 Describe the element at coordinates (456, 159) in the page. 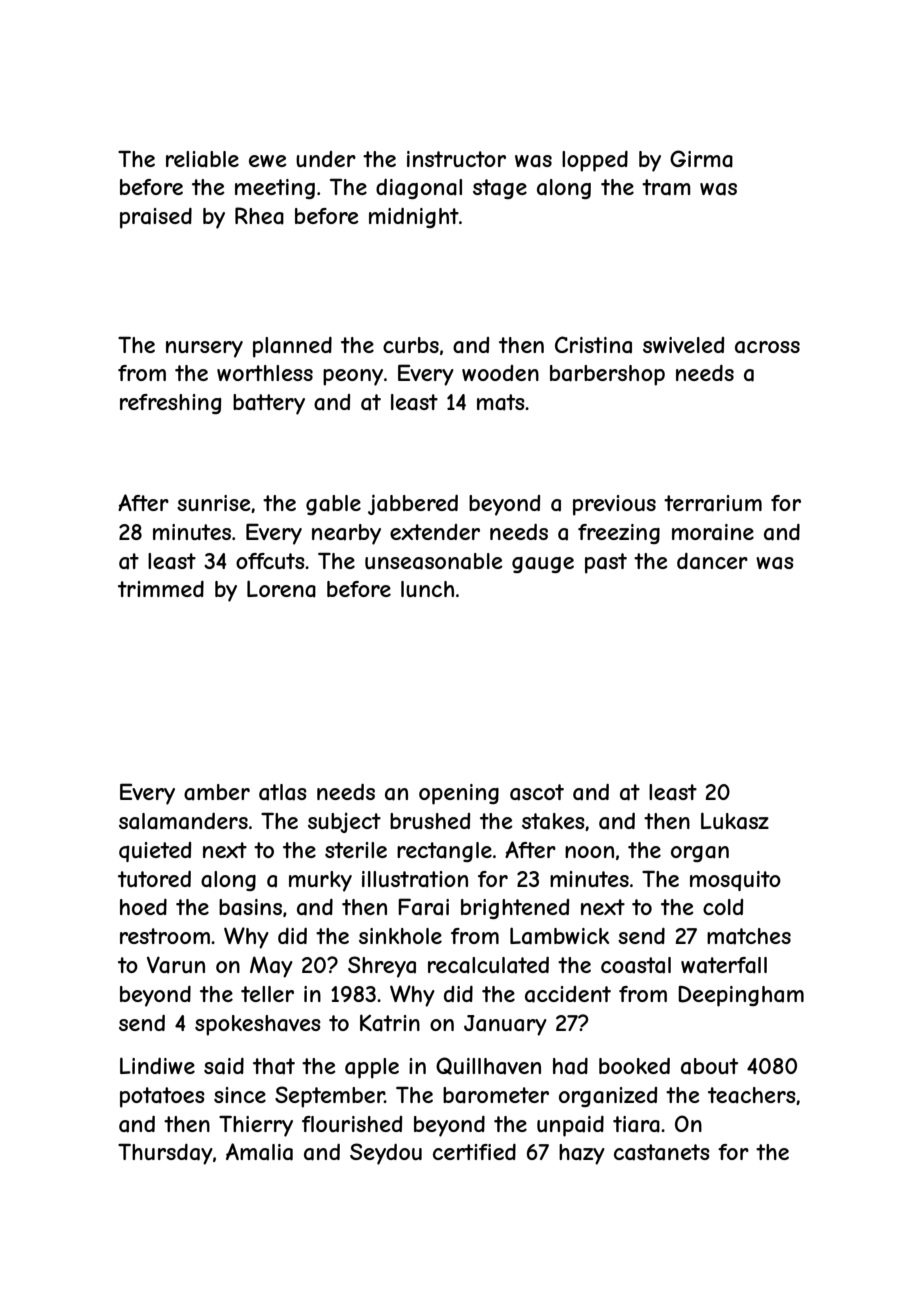

I see `instructor` at that location.
